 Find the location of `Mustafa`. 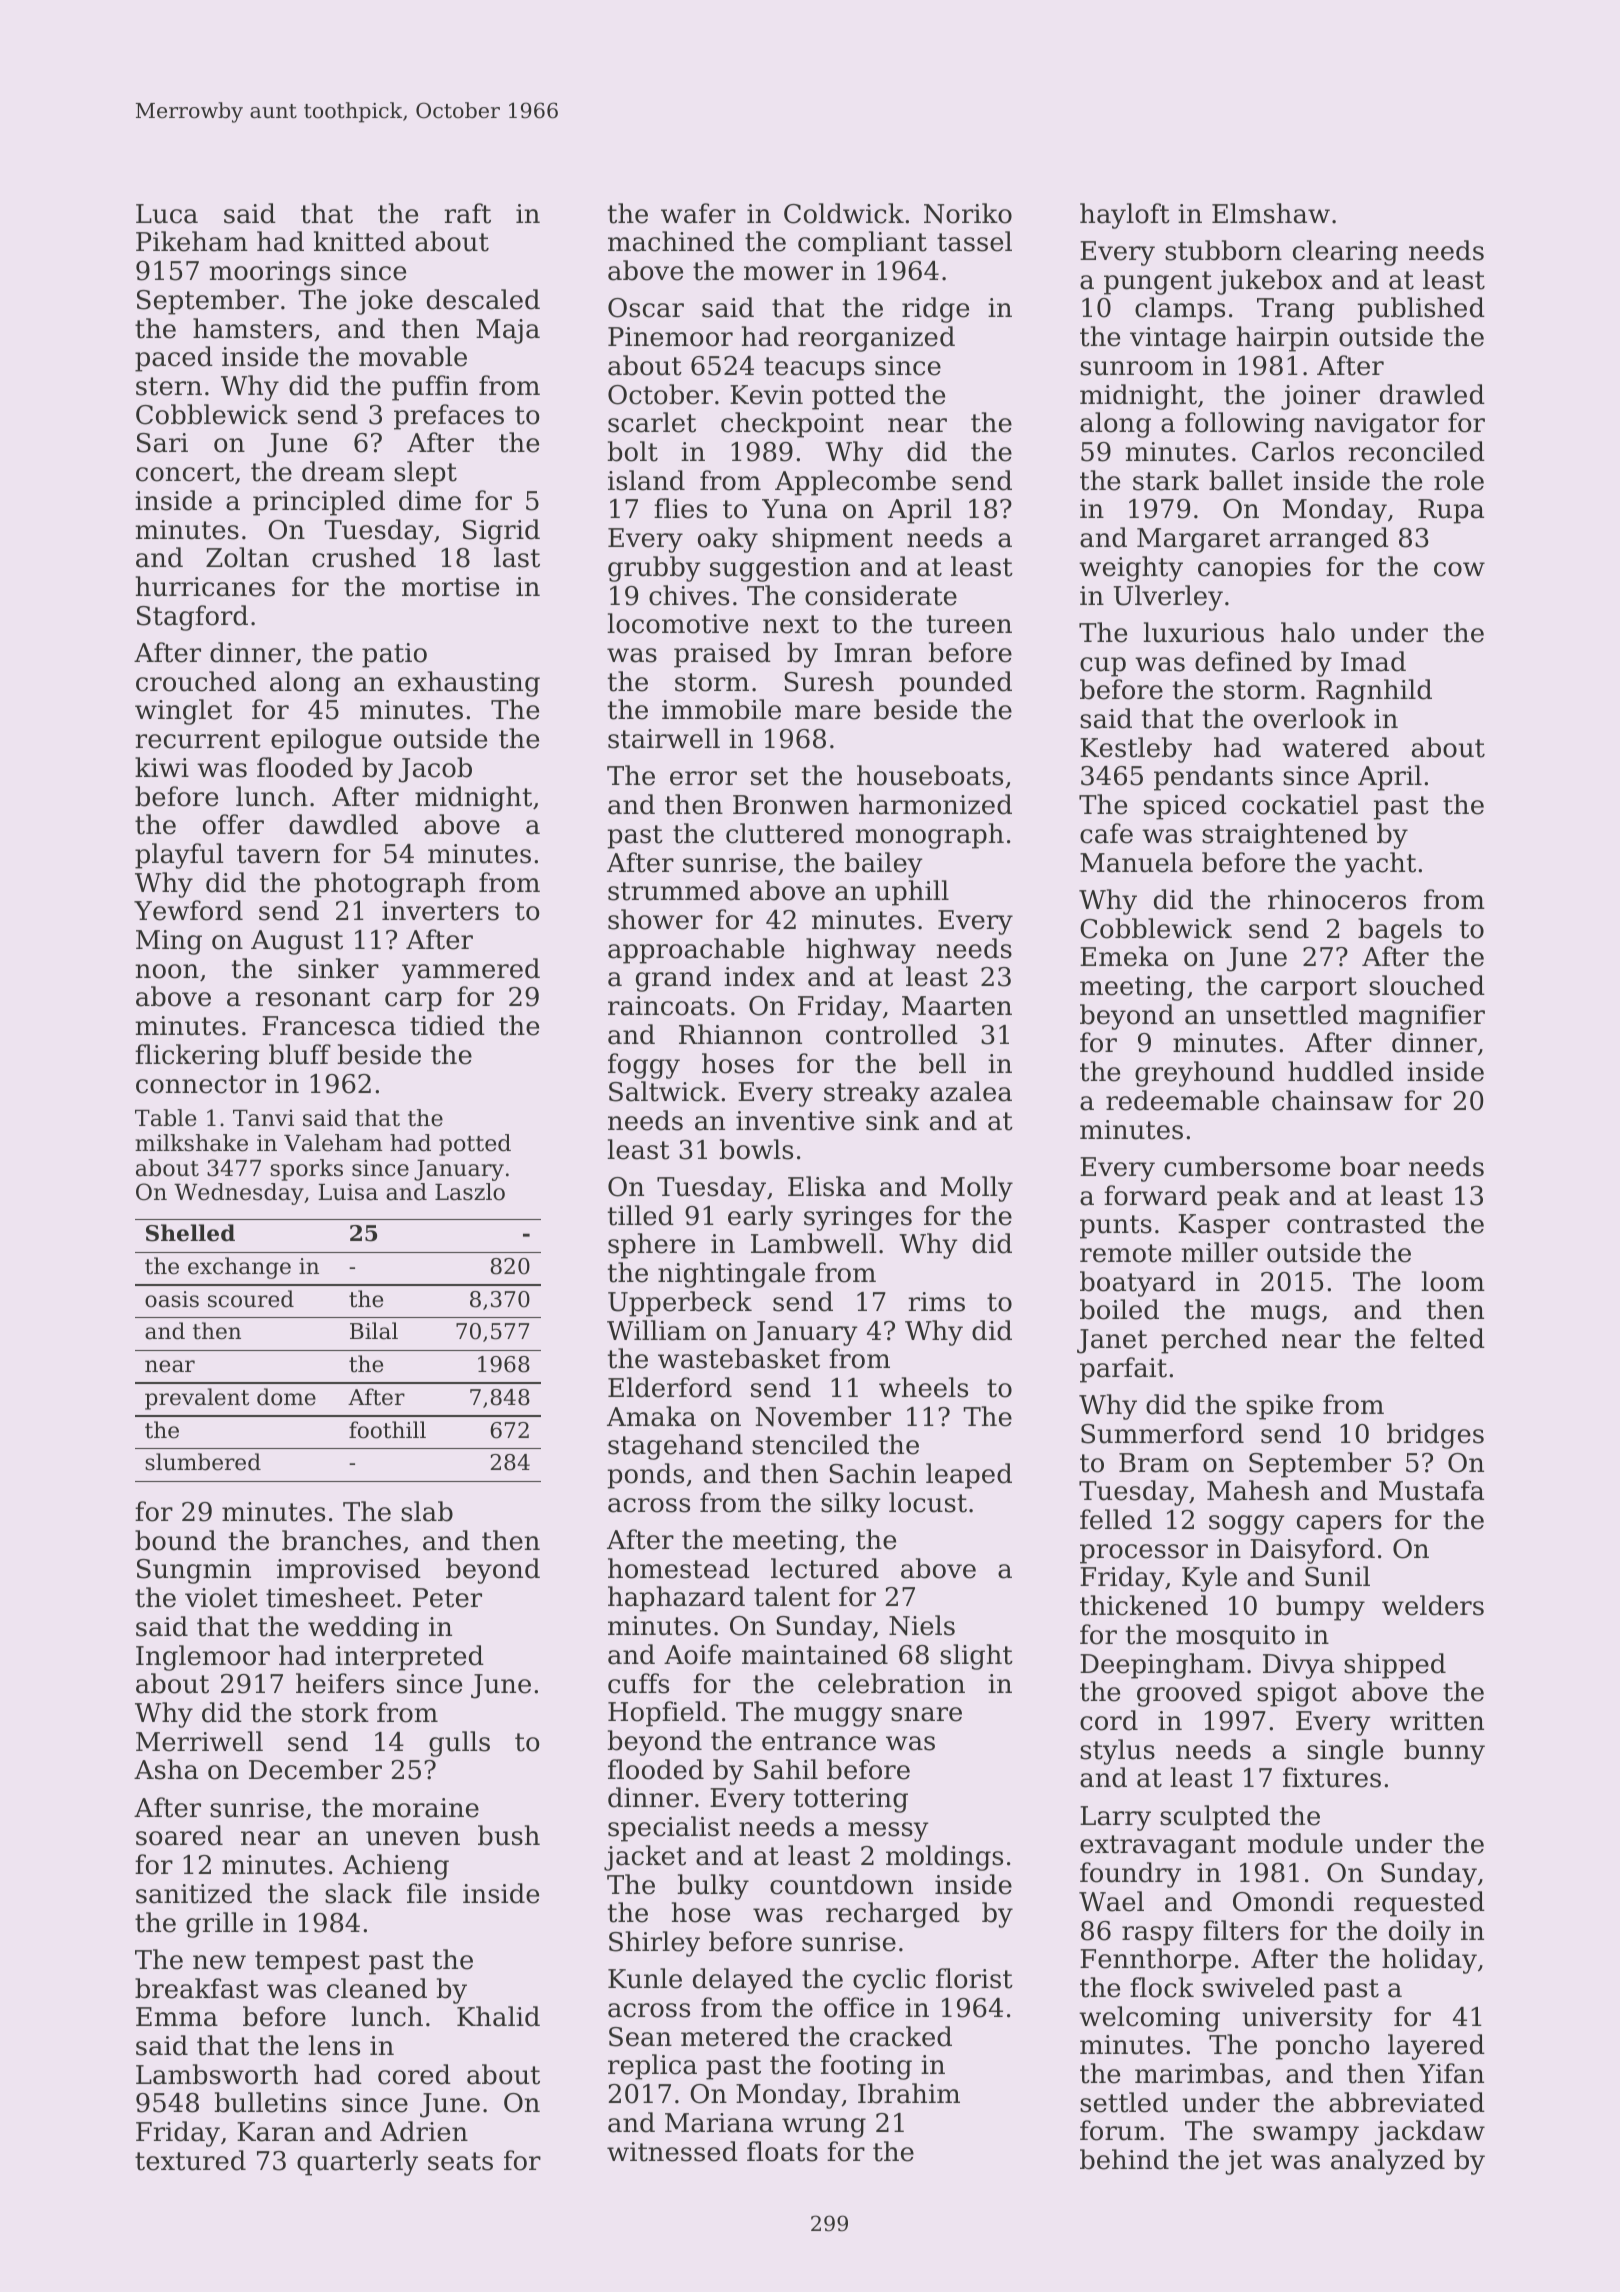

Mustafa is located at coordinates (1431, 1490).
